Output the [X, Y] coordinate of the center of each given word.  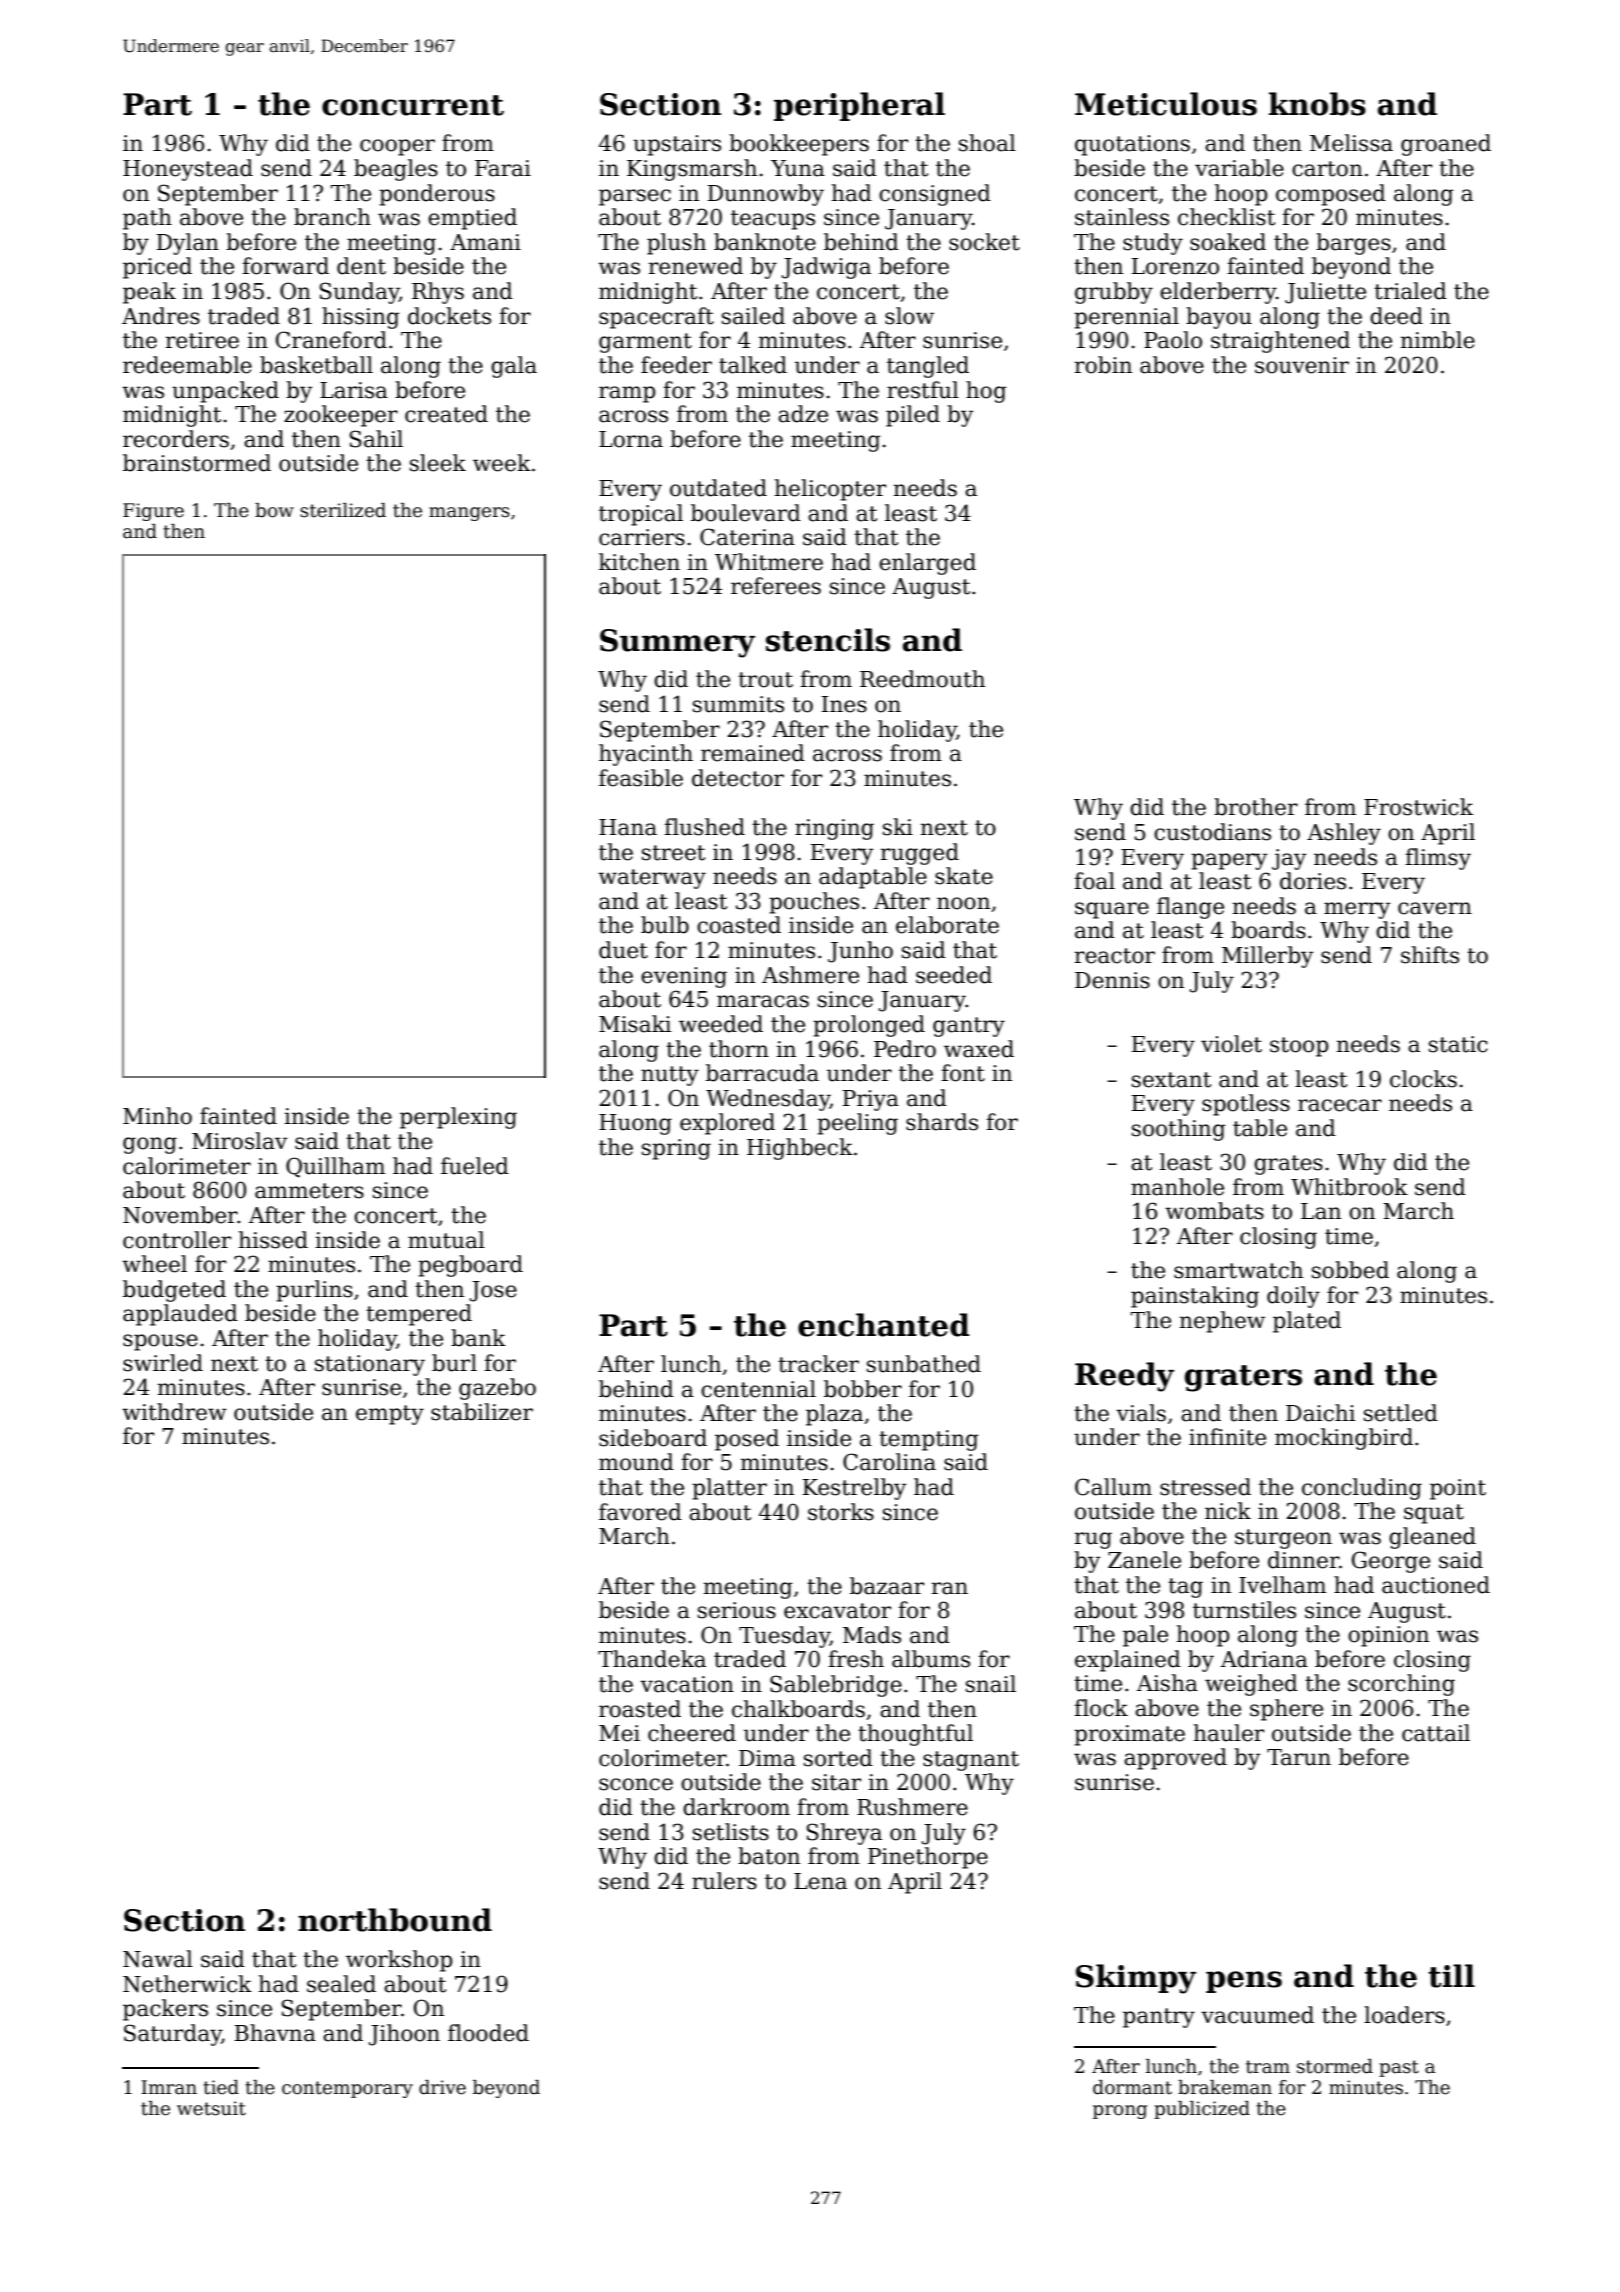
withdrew [174, 1412]
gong [150, 1145]
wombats [1214, 1211]
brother [1256, 807]
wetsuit [211, 2108]
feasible [641, 778]
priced [157, 268]
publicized [1202, 2110]
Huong [635, 1124]
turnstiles [1244, 1610]
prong [1120, 2112]
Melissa [1351, 143]
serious [737, 1610]
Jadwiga [826, 268]
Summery [677, 643]
